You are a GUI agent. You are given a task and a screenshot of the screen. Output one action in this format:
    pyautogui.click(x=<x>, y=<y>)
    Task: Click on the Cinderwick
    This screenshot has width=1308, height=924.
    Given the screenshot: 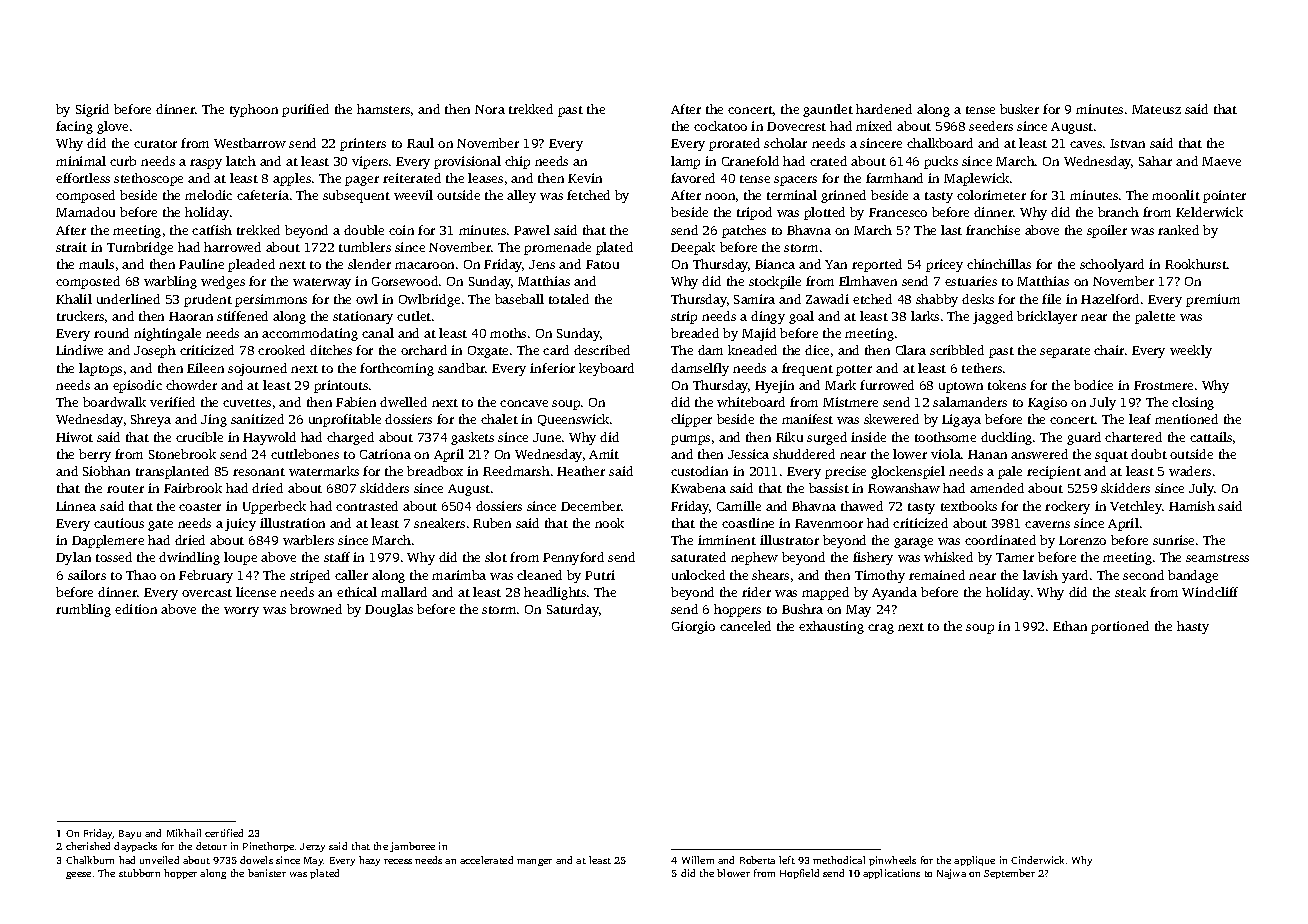 What is the action you would take?
    pyautogui.click(x=1037, y=860)
